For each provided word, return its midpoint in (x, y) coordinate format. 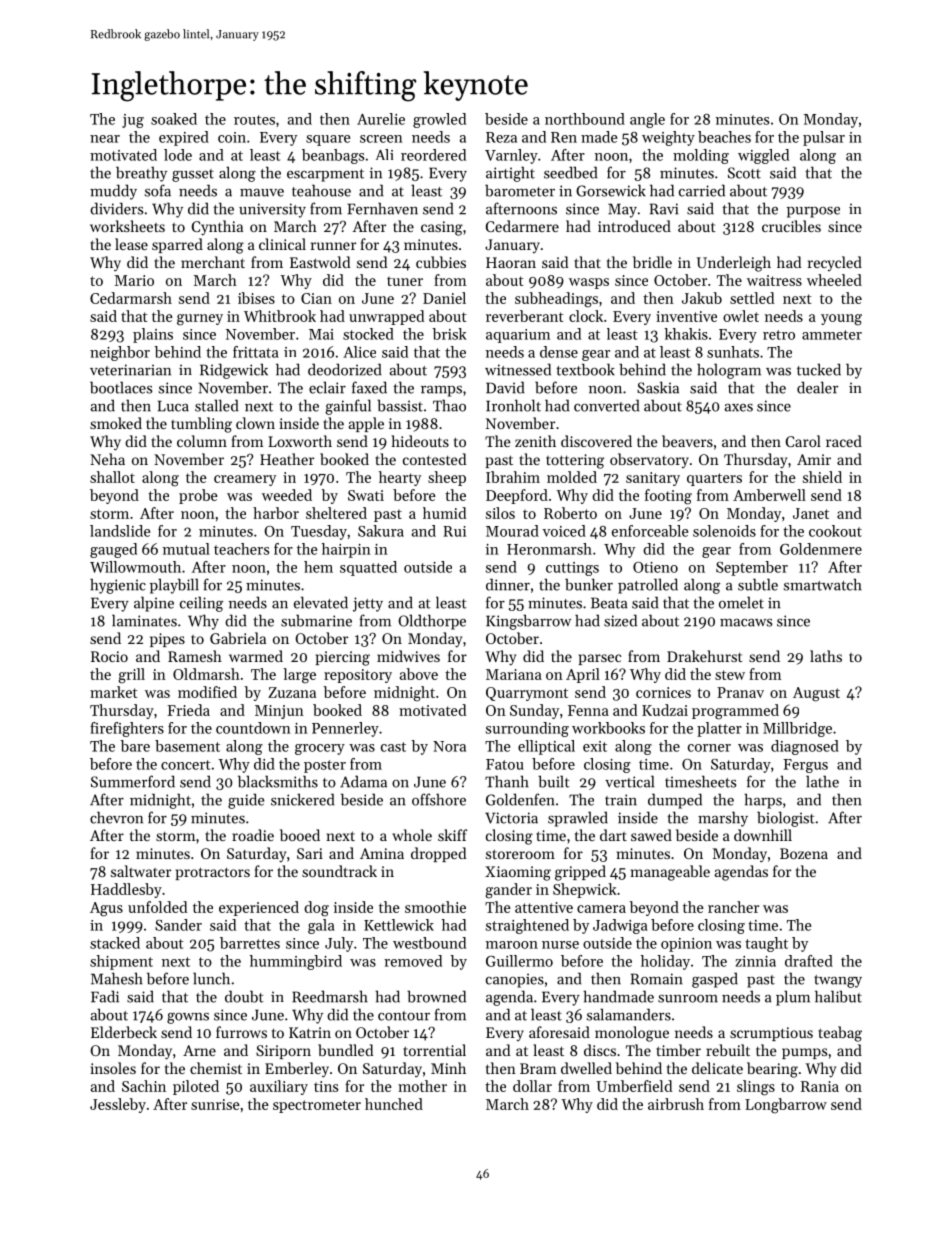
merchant (213, 262)
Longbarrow (786, 1106)
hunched (394, 1104)
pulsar (824, 138)
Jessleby (118, 1105)
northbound (585, 119)
